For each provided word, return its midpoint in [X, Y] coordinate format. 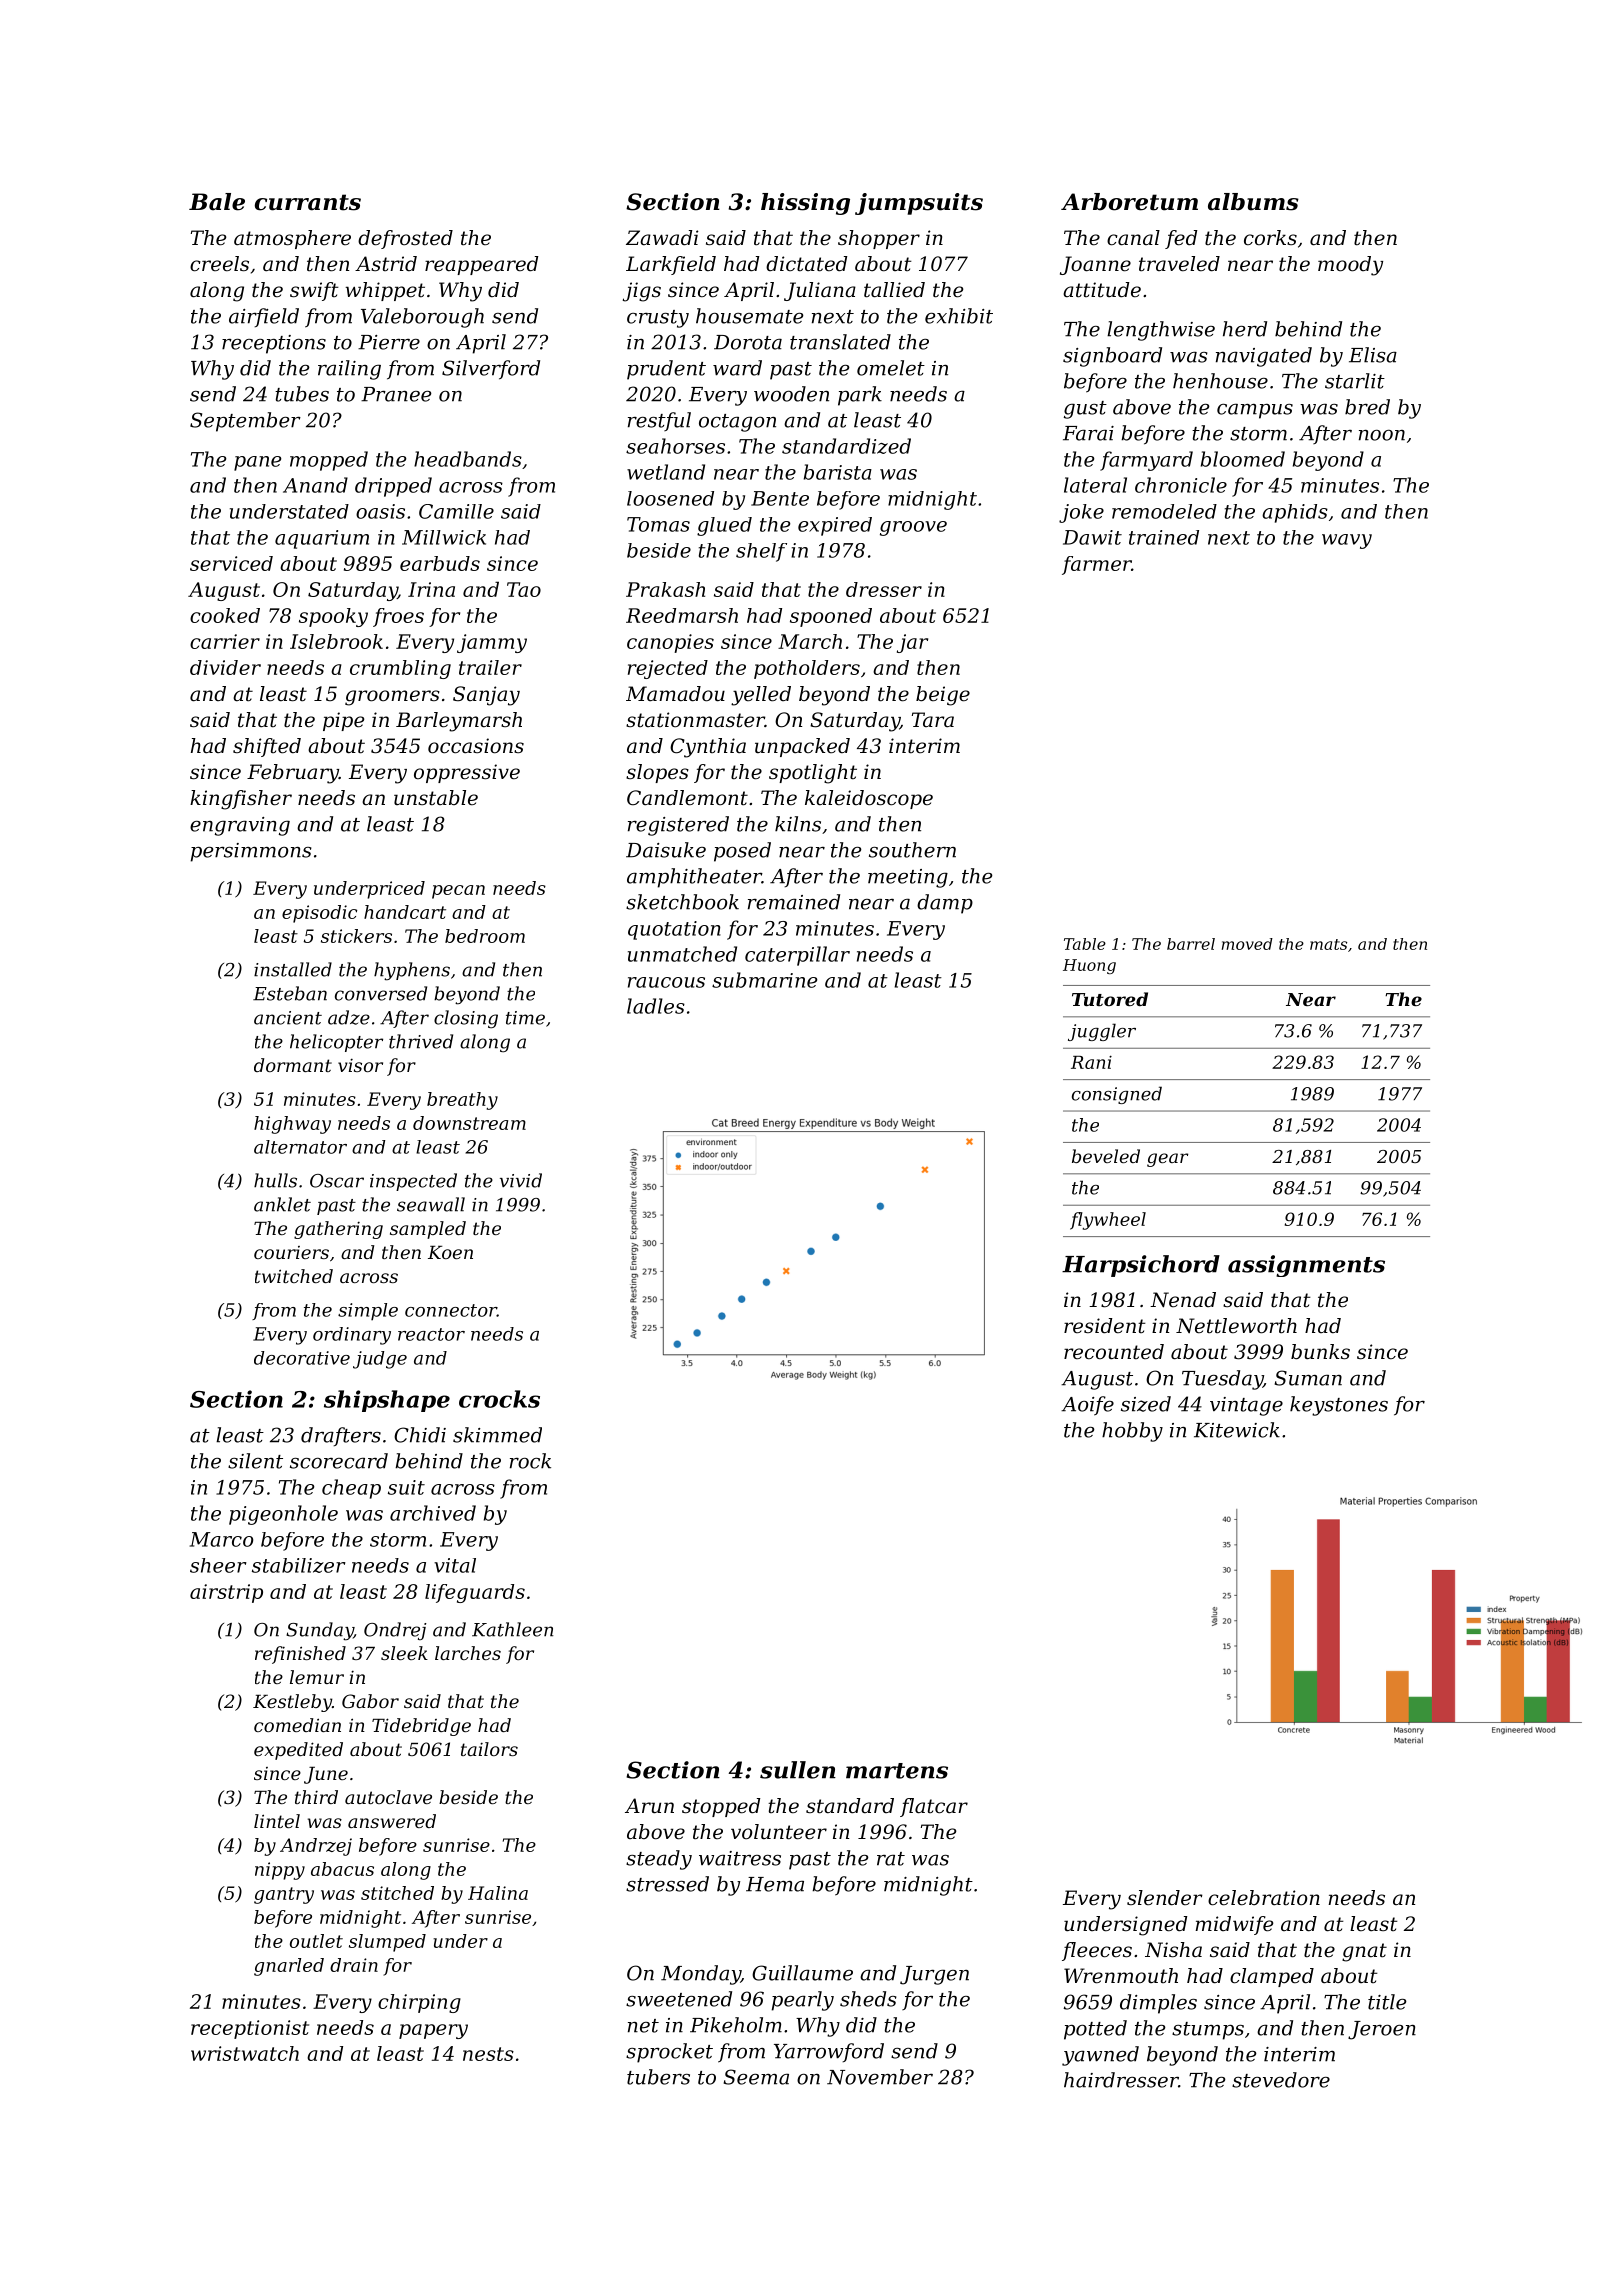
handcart [405, 912]
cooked [225, 615]
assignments [1306, 1266]
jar [912, 643]
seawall [431, 1204]
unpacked [802, 747]
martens [897, 1771]
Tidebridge [421, 1727]
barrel [1191, 944]
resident [1105, 1326]
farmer [1097, 565]
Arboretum [1129, 202]
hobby [1132, 1432]
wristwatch [245, 2053]
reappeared [481, 265]
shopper [879, 239]
